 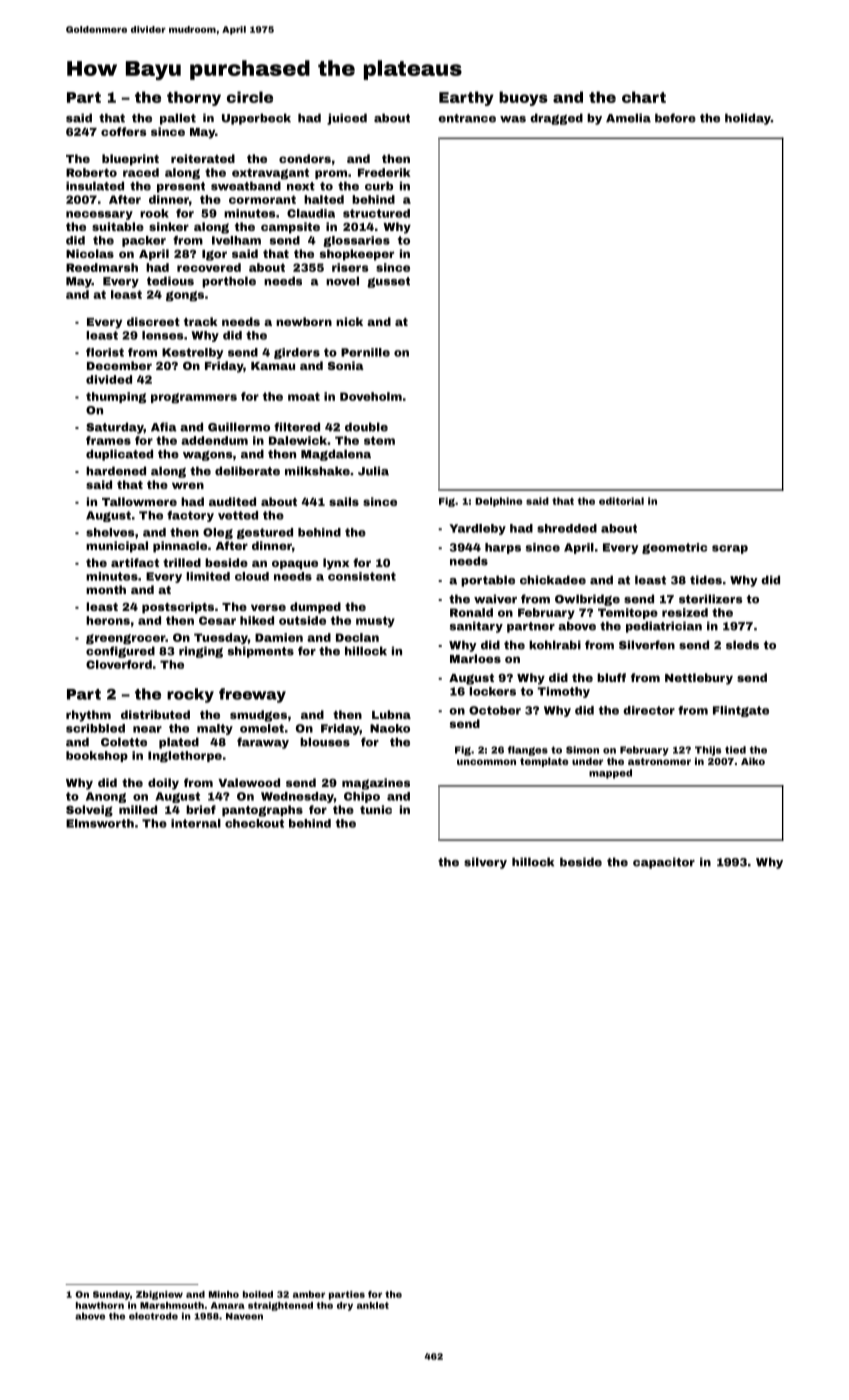 What do you see at coordinates (664, 863) in the document?
I see `capacitor` at bounding box center [664, 863].
